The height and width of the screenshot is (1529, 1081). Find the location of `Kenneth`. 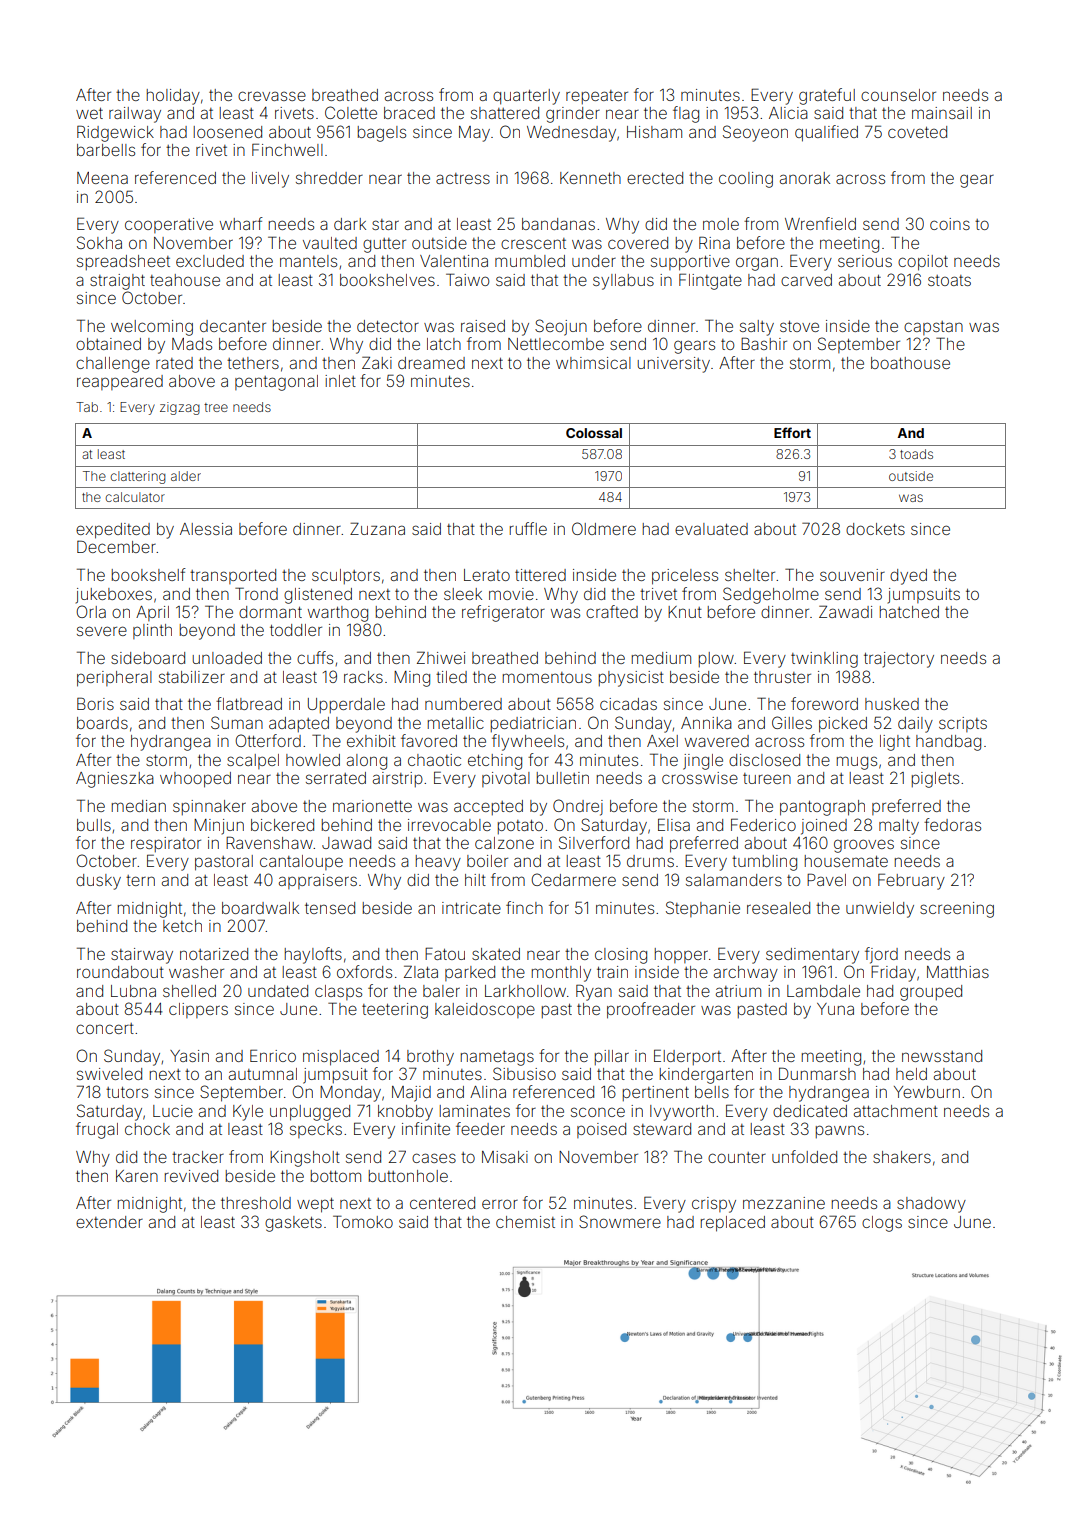

Kenneth is located at coordinates (590, 178).
